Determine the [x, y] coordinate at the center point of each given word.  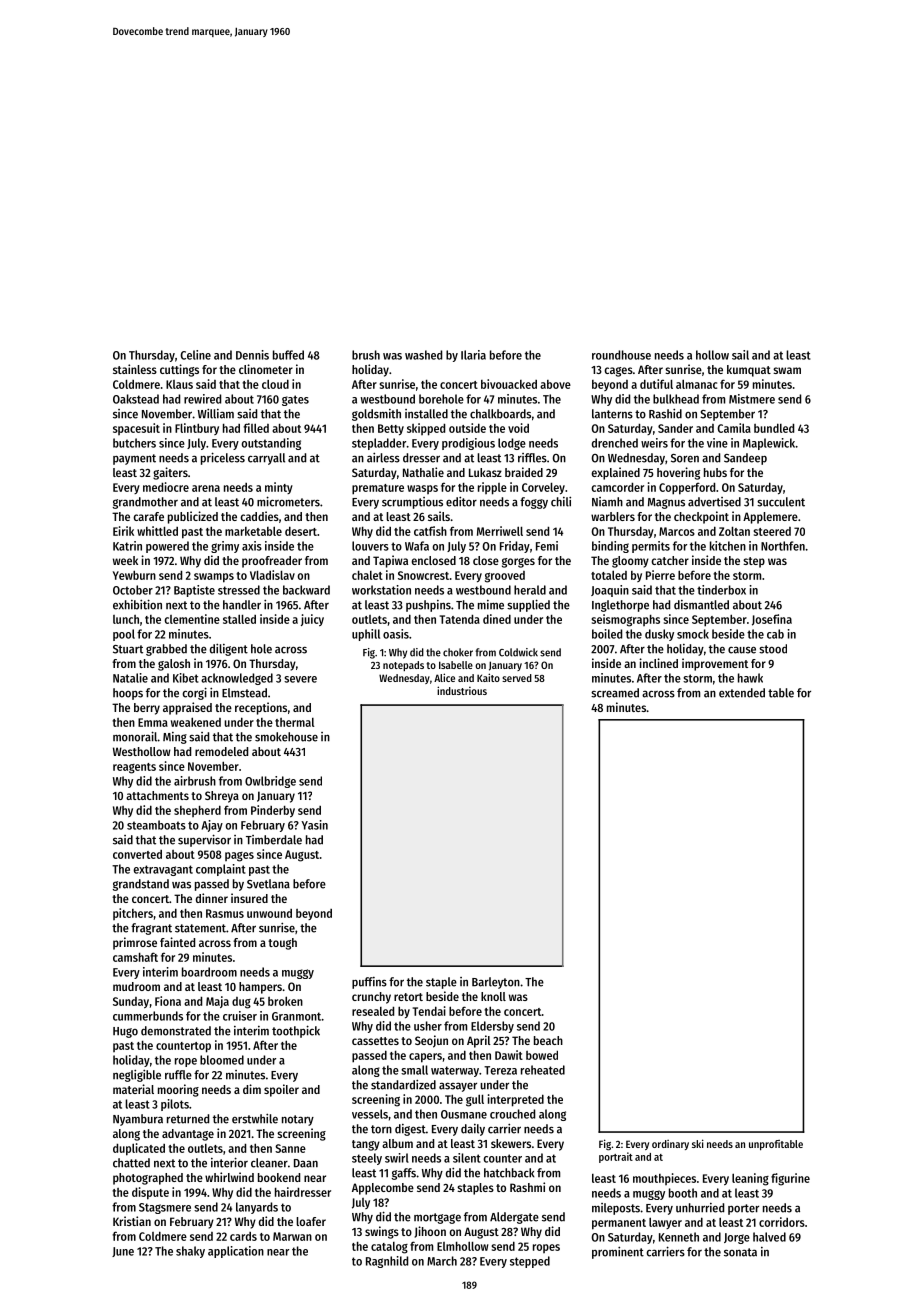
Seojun [431, 1041]
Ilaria [473, 355]
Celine [195, 355]
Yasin [314, 825]
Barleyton [496, 983]
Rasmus [225, 913]
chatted [131, 1163]
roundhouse [621, 355]
